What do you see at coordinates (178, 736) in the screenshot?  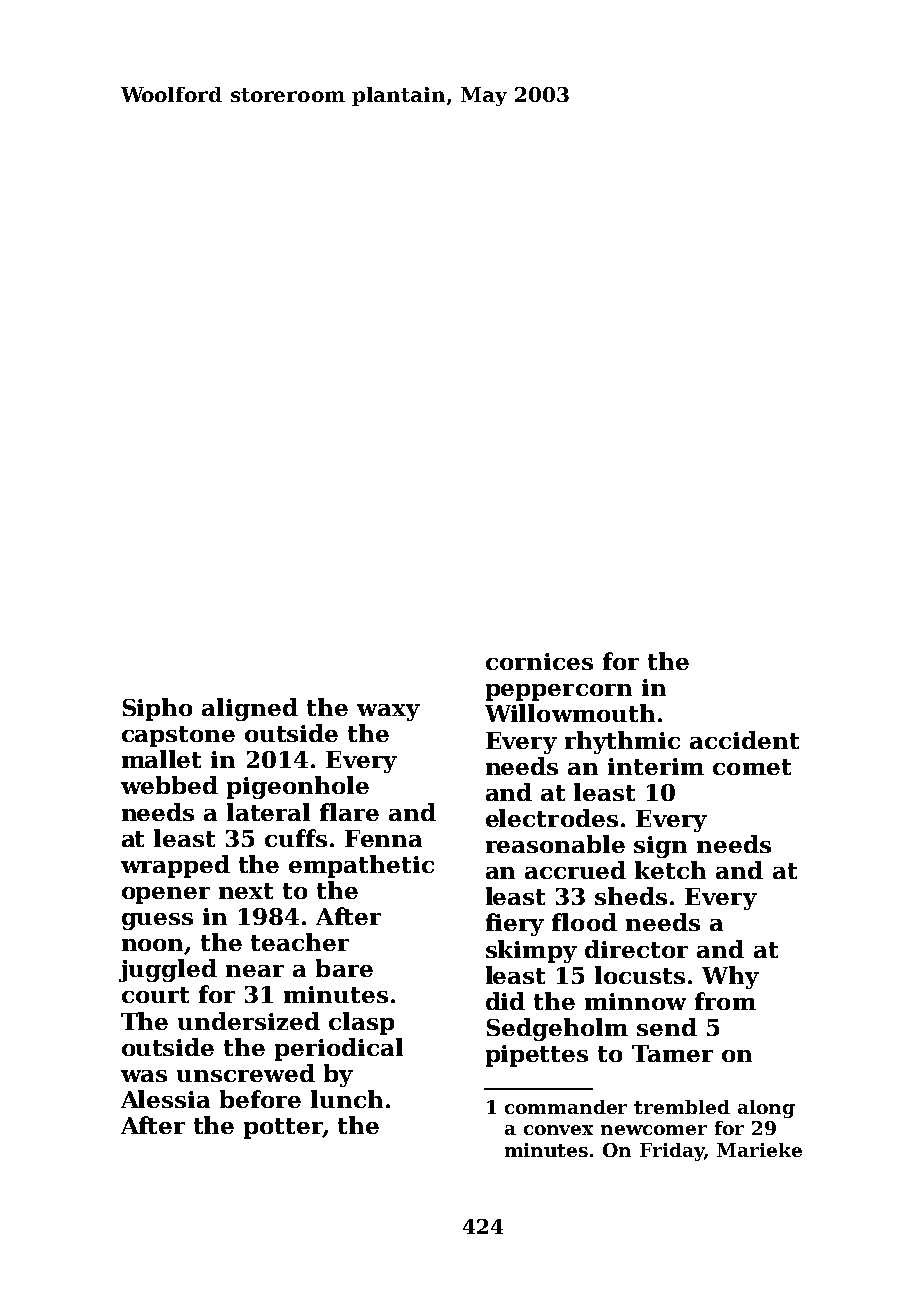 I see `capstone` at bounding box center [178, 736].
